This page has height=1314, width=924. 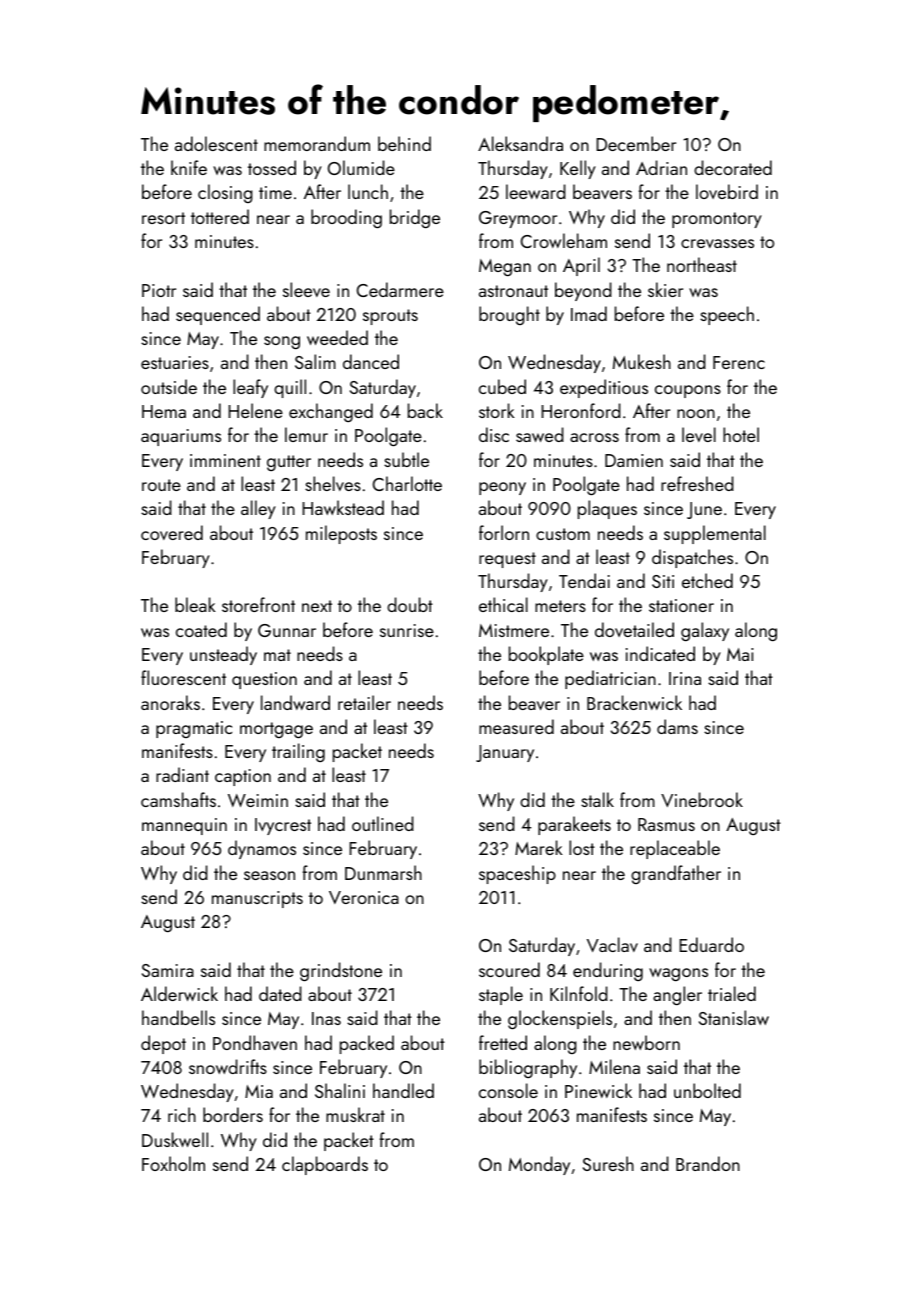 I want to click on behind, so click(x=404, y=143).
